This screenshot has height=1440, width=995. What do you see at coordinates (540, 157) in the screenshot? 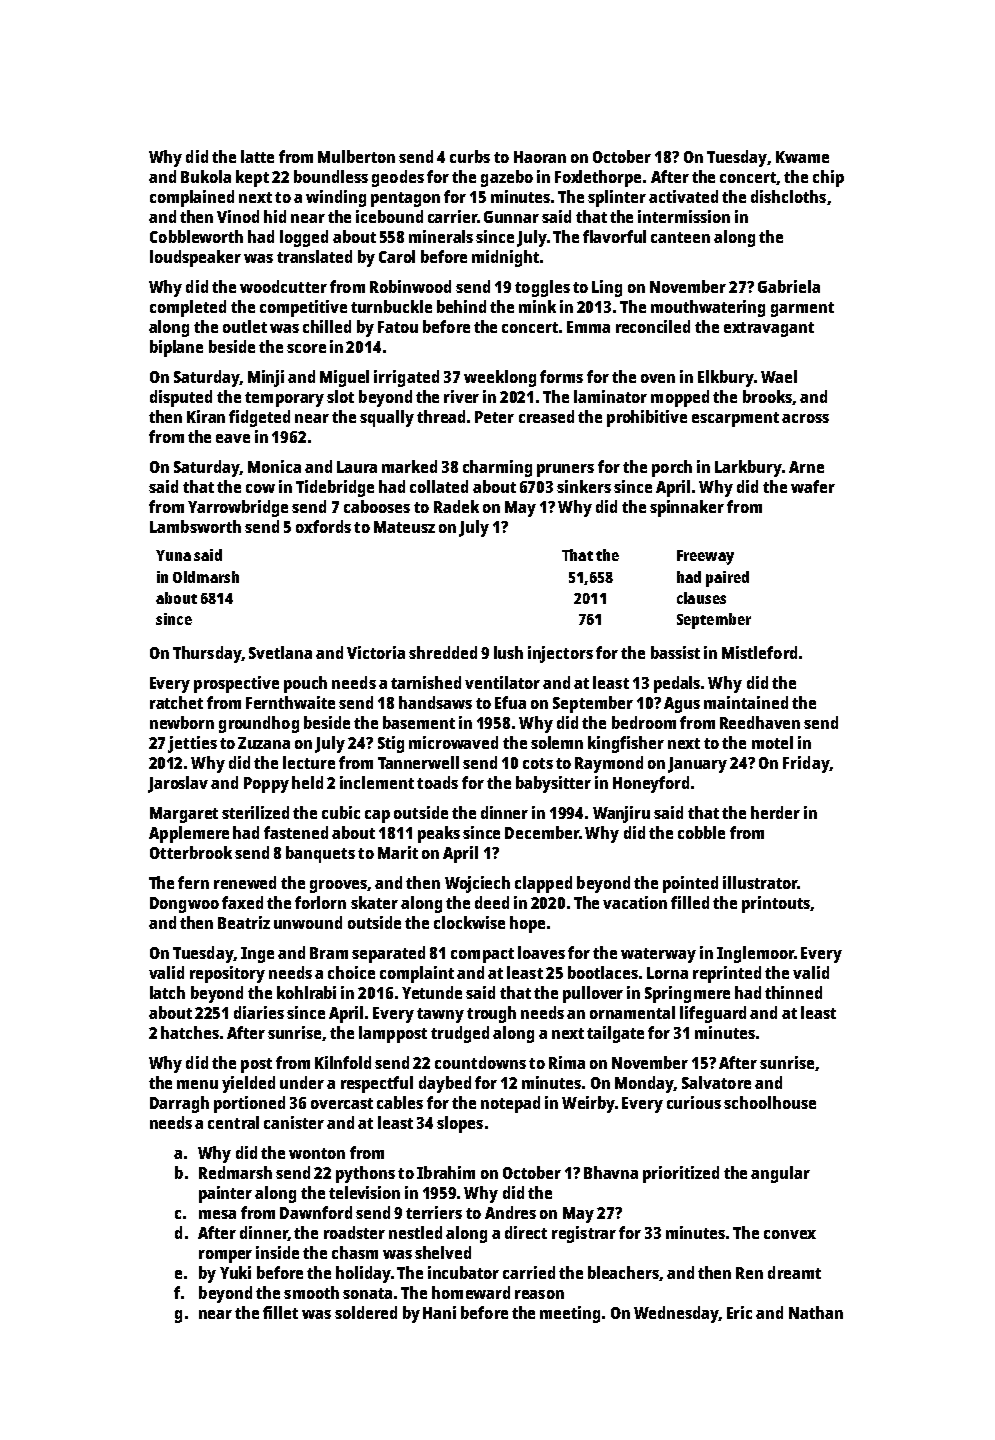
I see `Haoran` at bounding box center [540, 157].
